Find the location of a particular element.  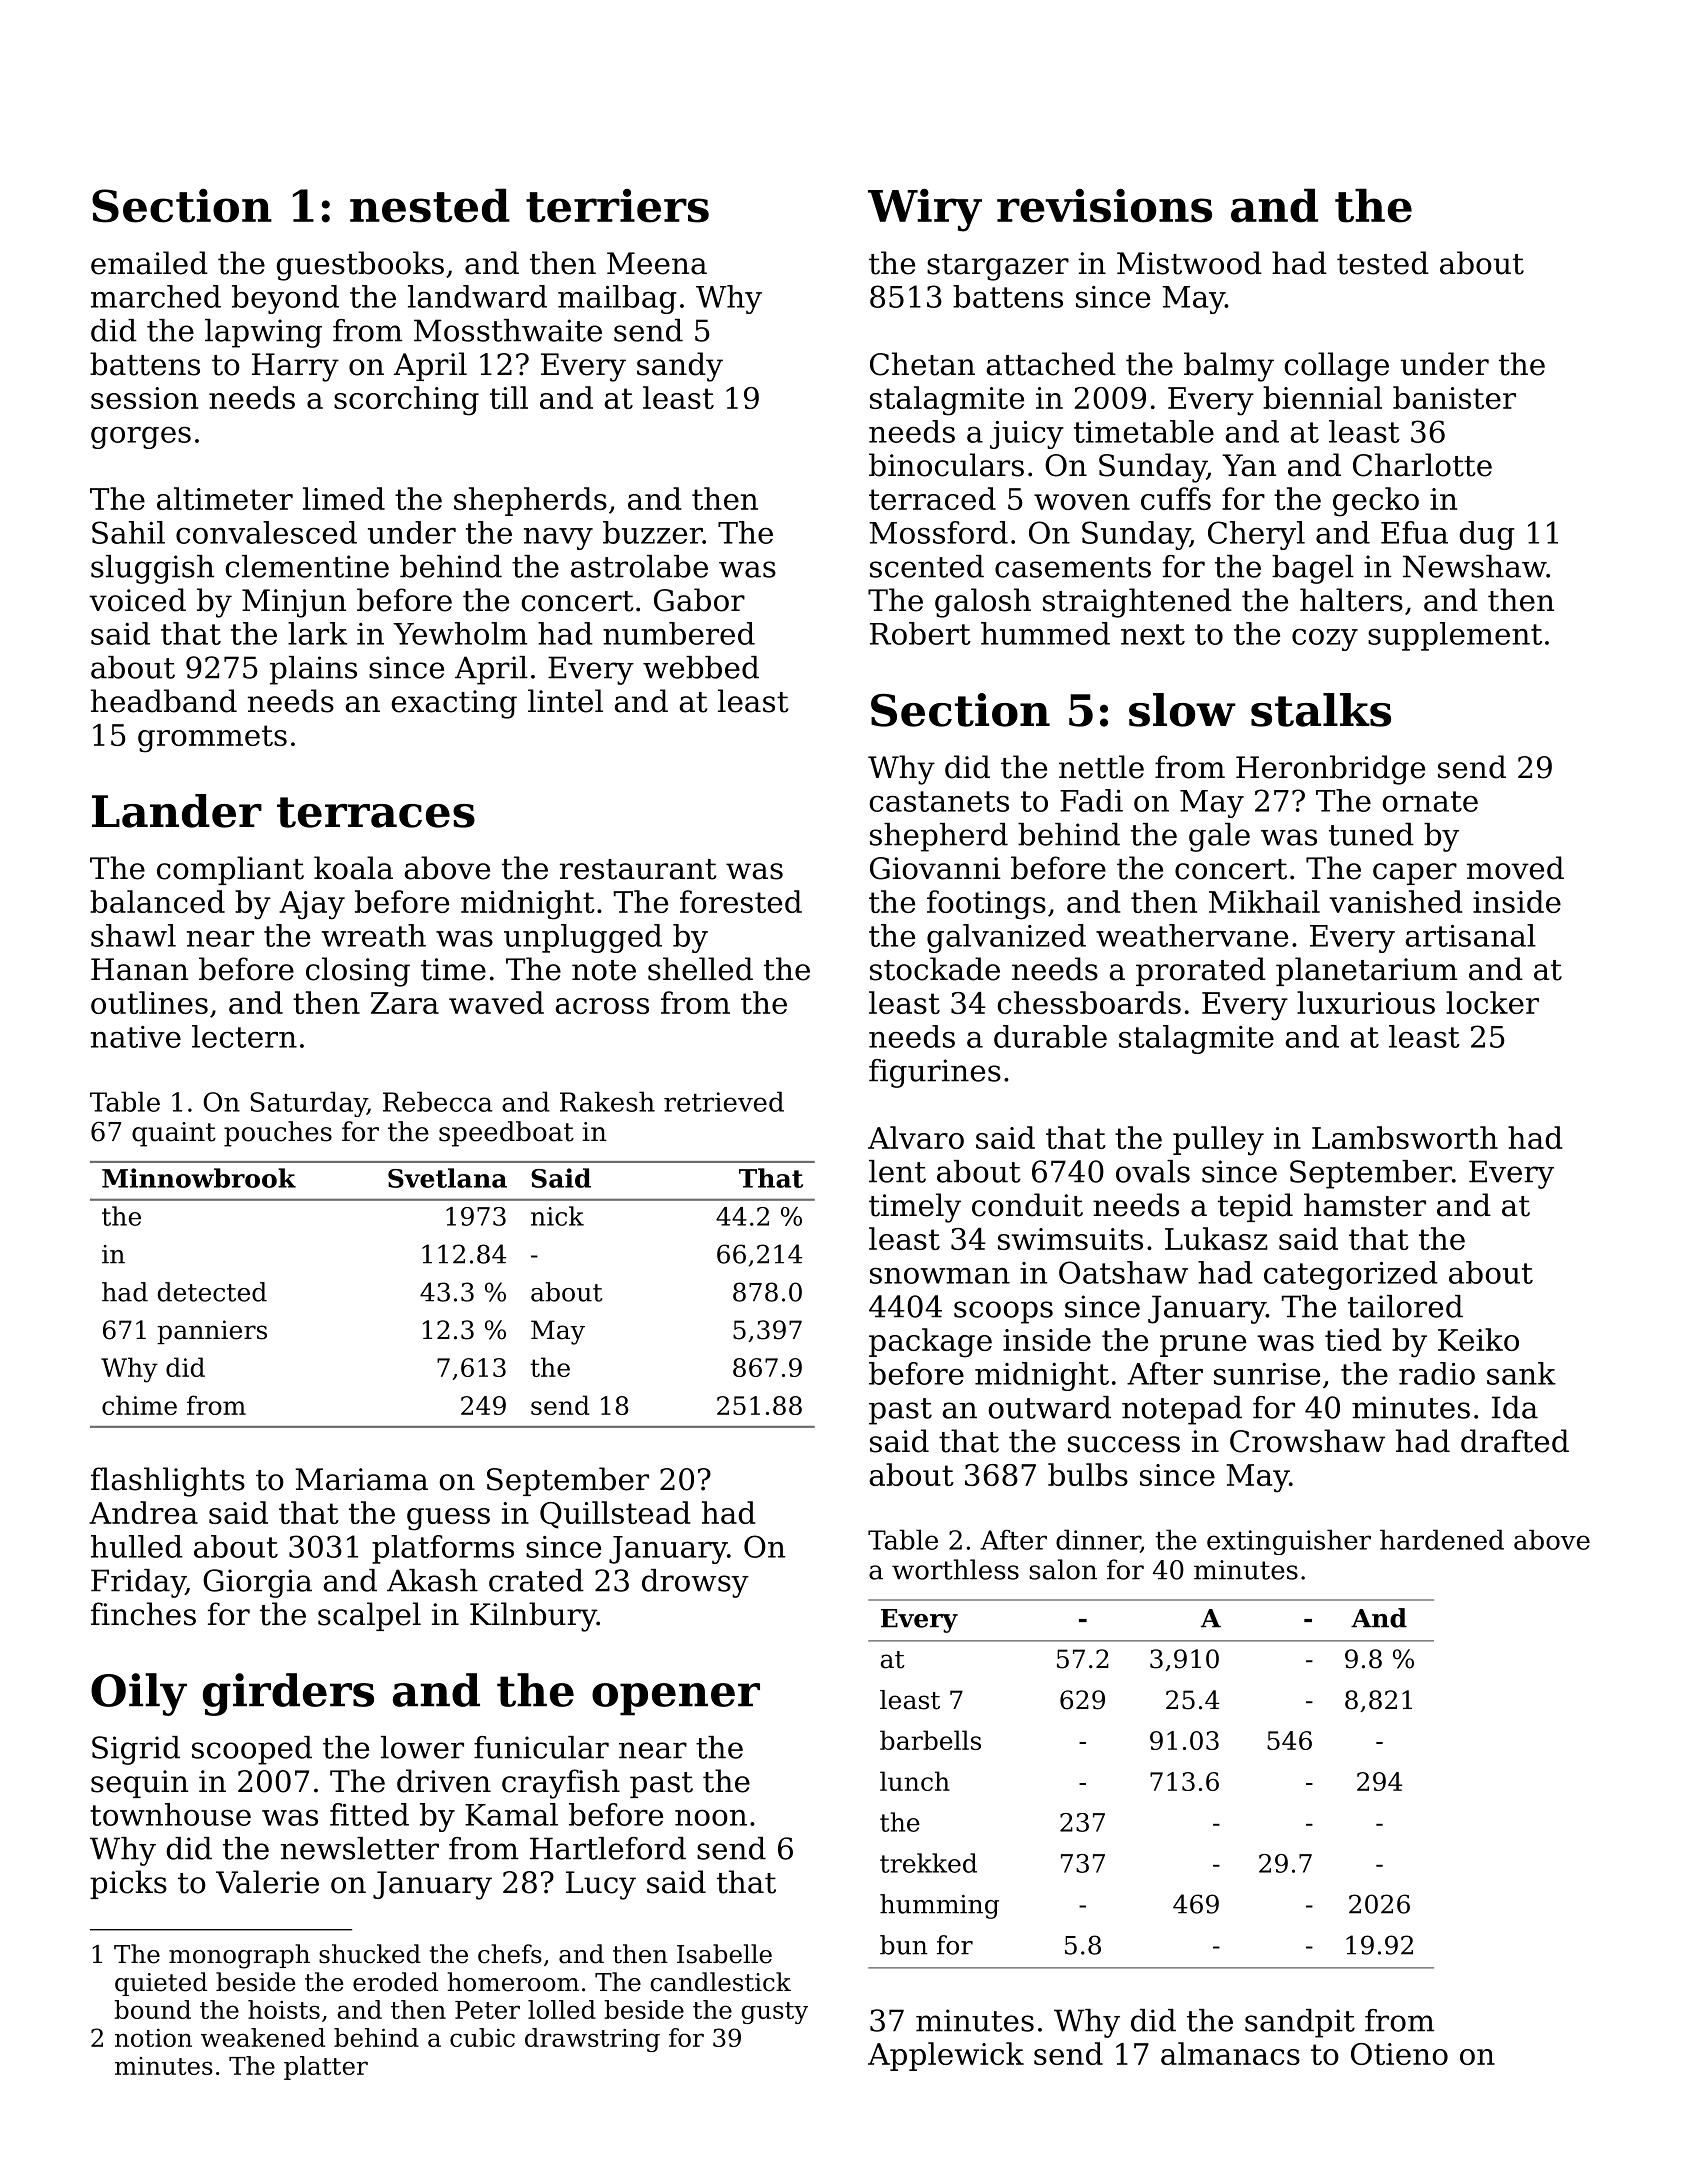

chessboards is located at coordinates (1089, 1002).
